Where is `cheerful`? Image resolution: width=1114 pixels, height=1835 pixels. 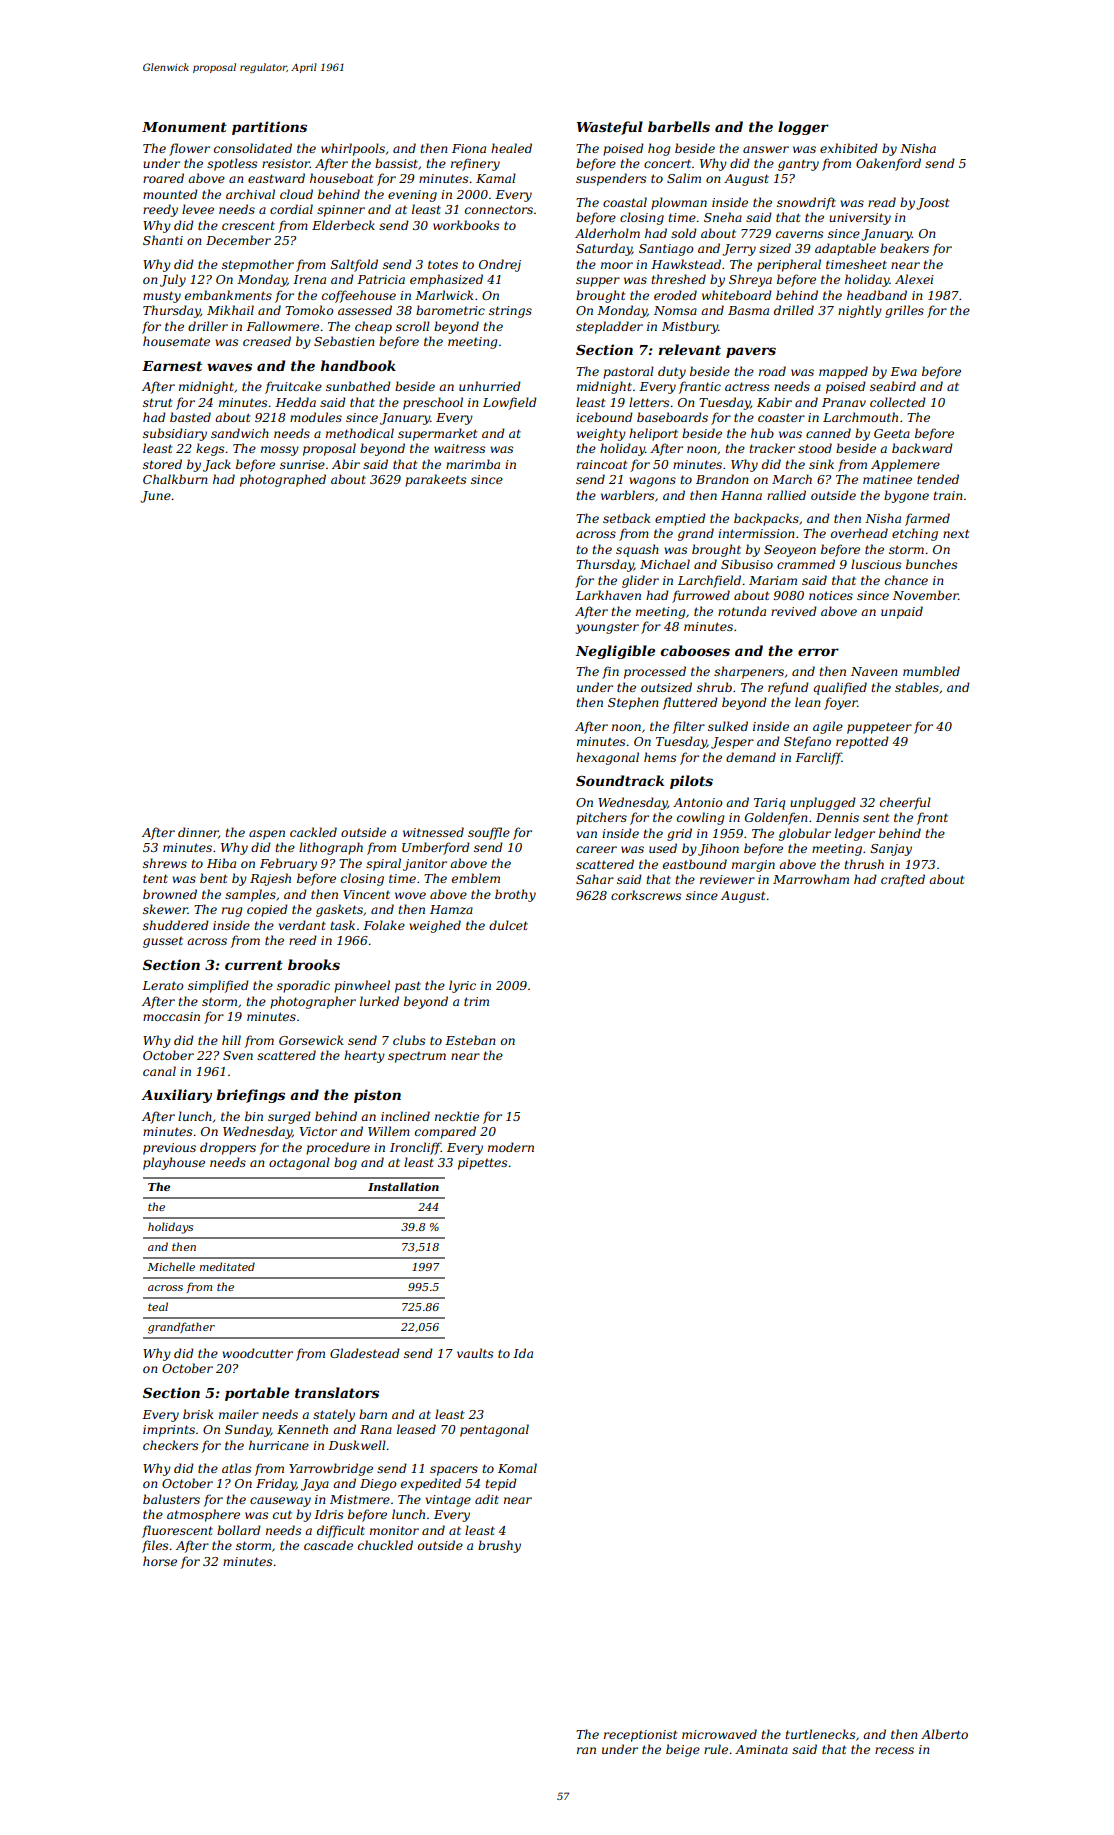
cheerful is located at coordinates (905, 803).
